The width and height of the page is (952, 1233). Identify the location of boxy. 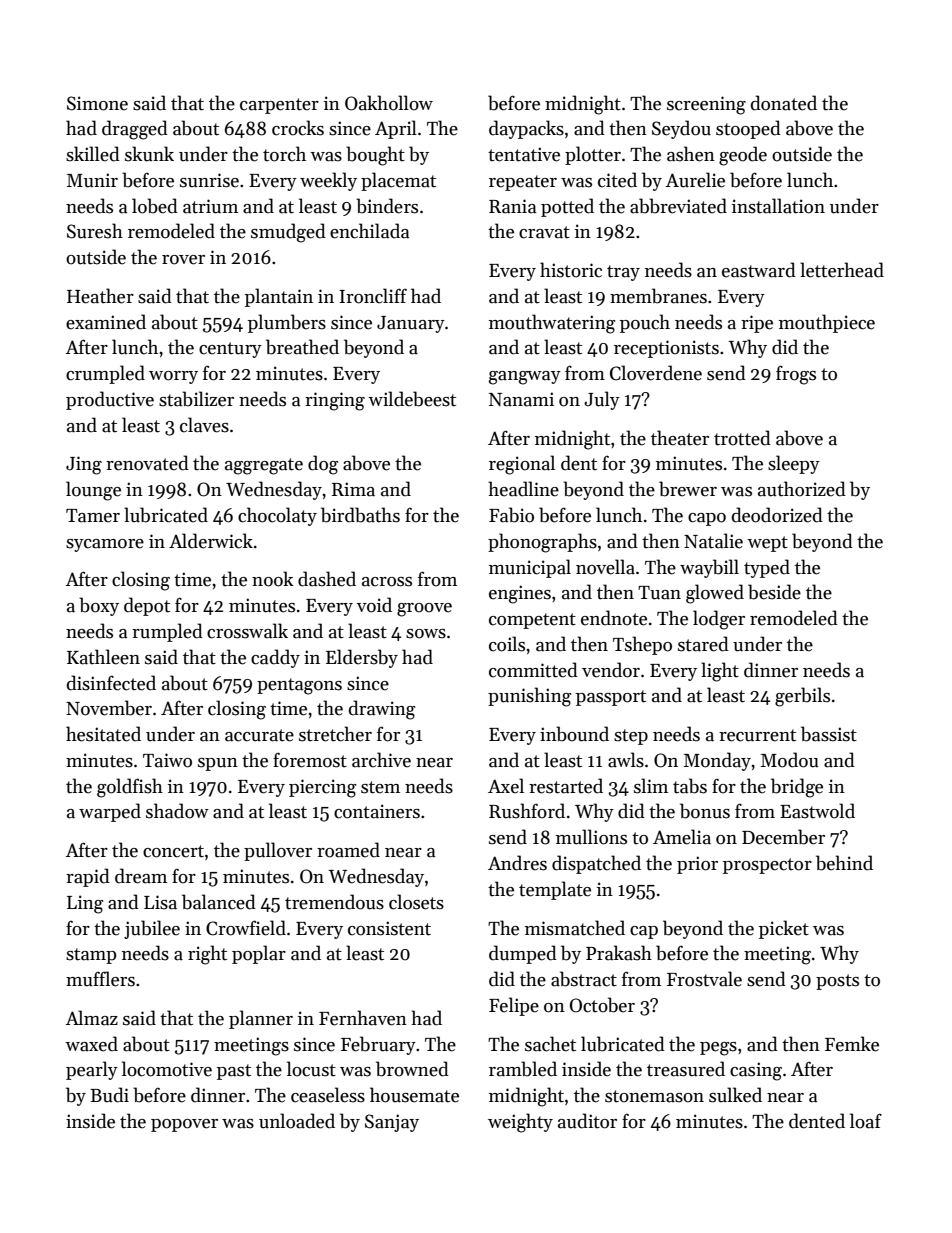
(99, 606).
